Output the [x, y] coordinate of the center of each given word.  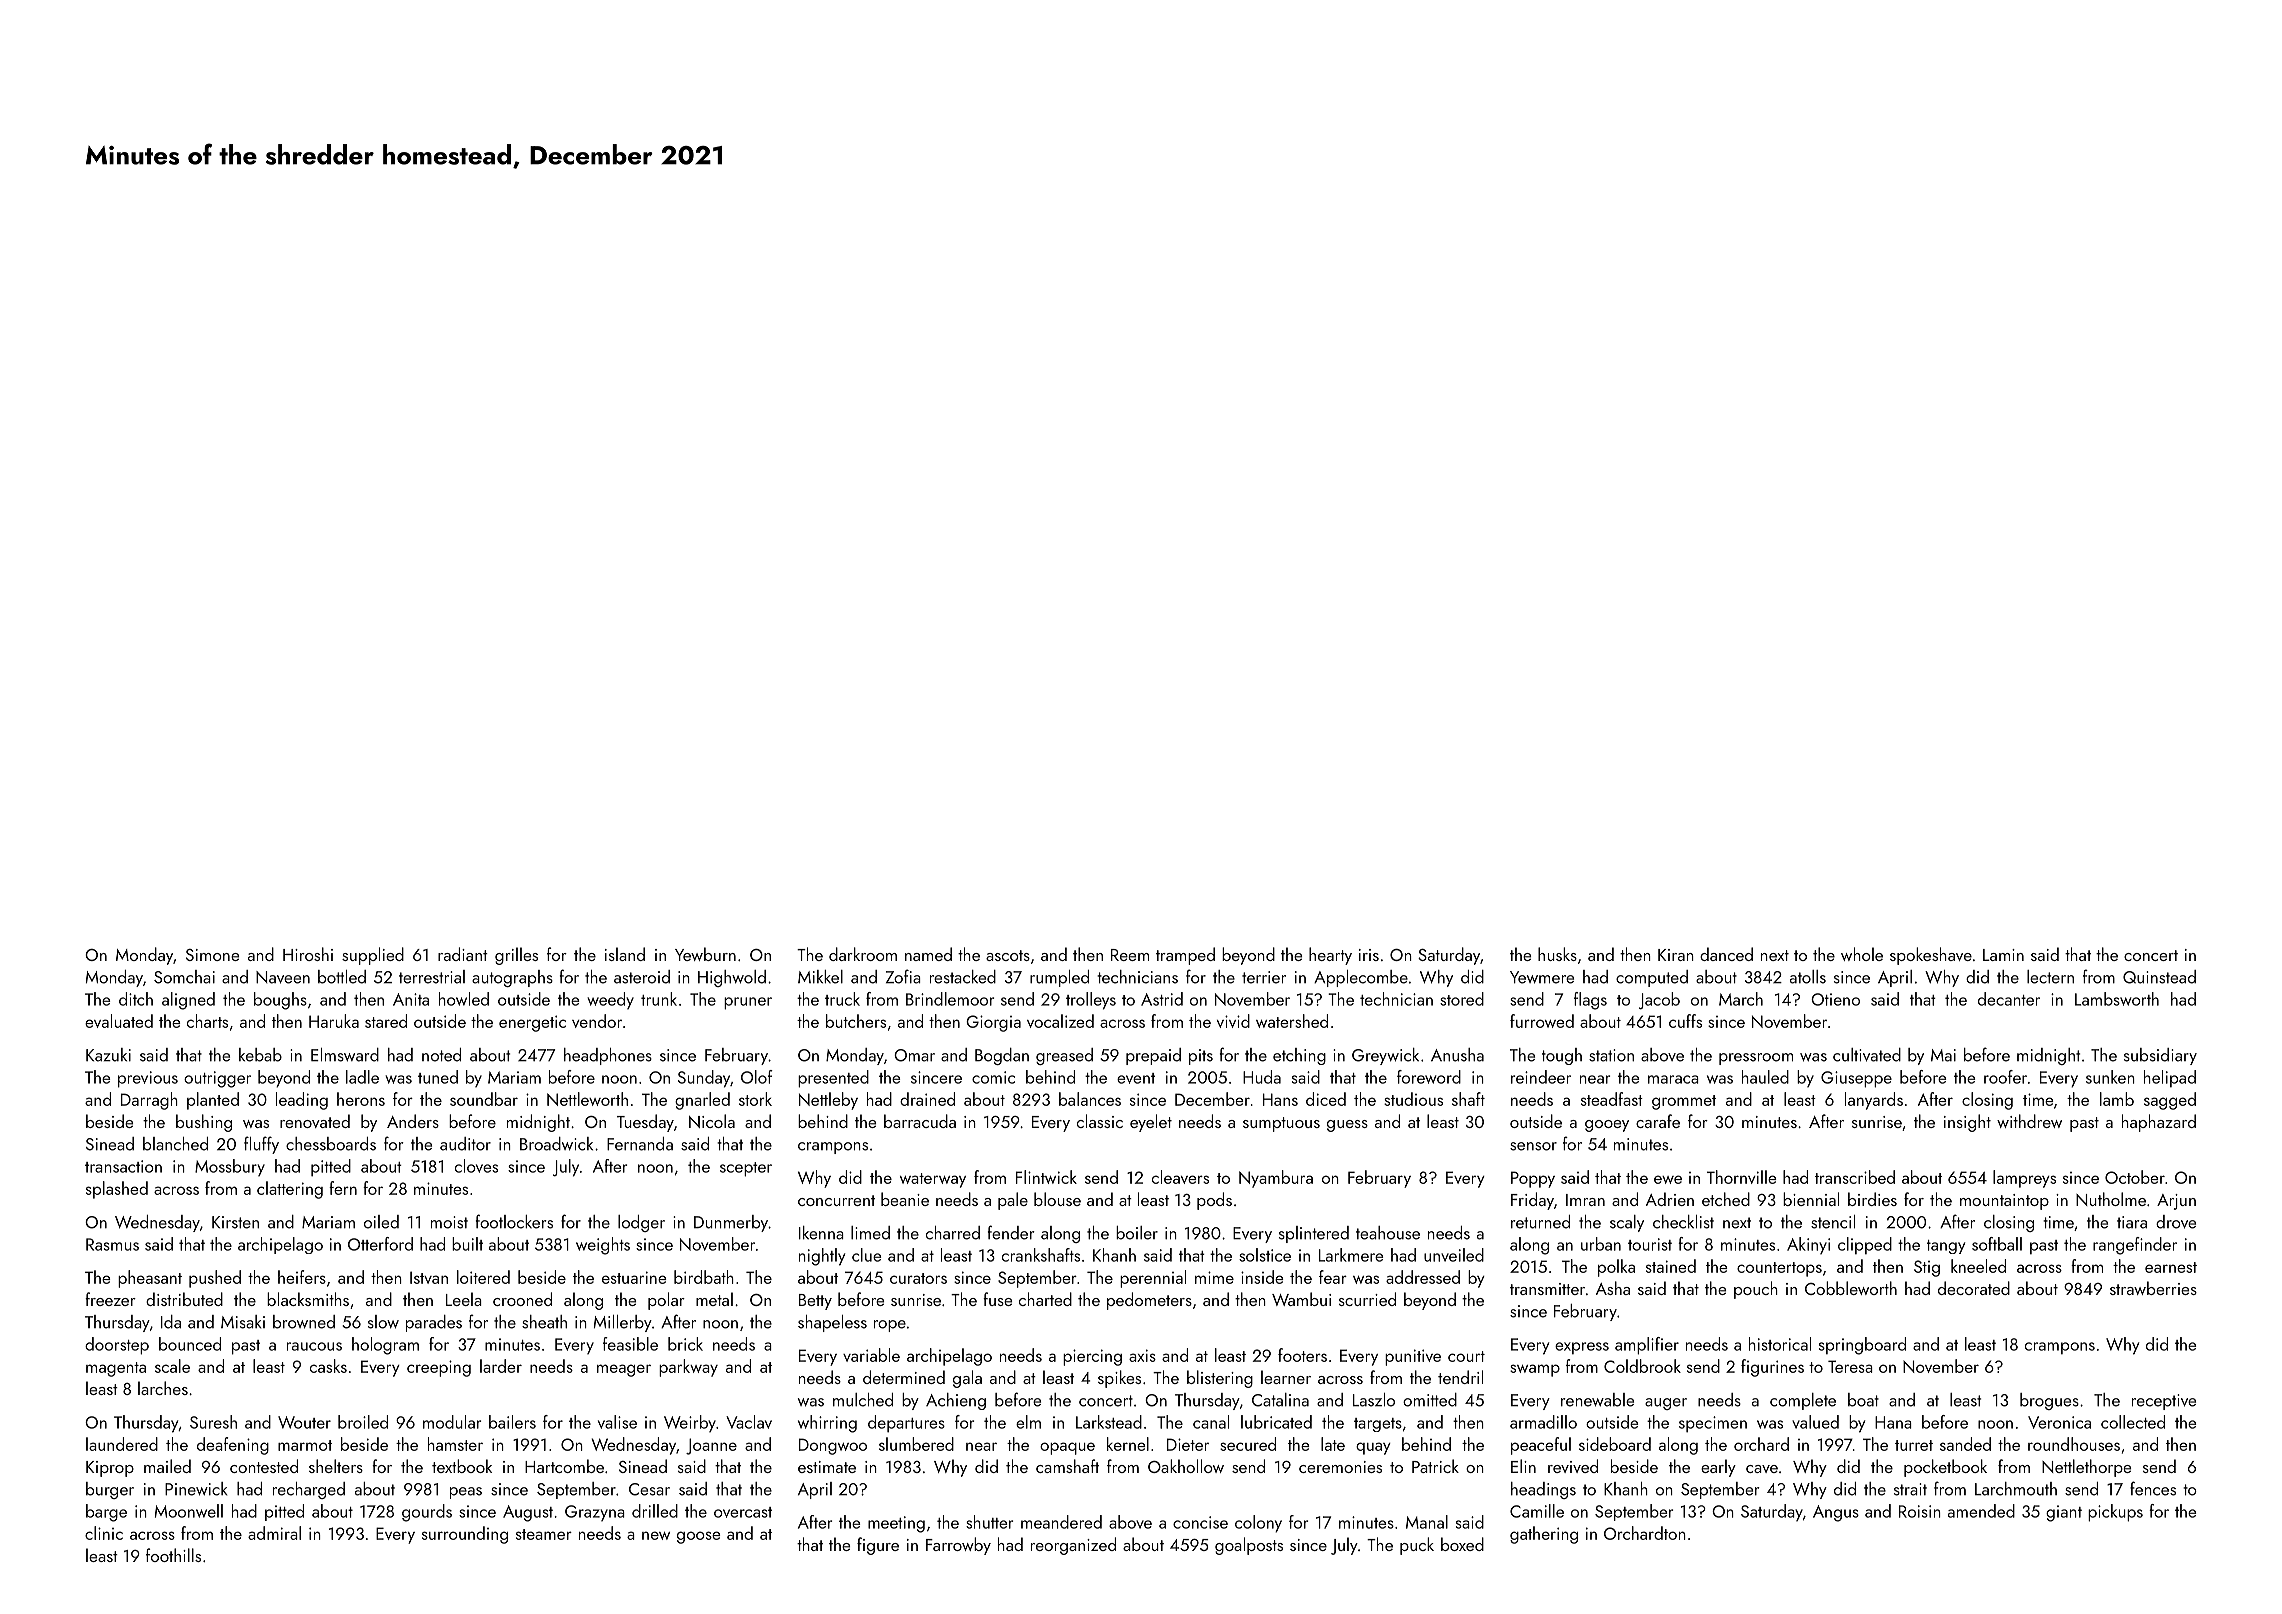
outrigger [217, 1079]
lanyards [1874, 1101]
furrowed [1542, 1021]
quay [1373, 1448]
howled [464, 999]
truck [842, 999]
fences [2153, 1488]
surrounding [465, 1535]
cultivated [1867, 1055]
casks [328, 1366]
